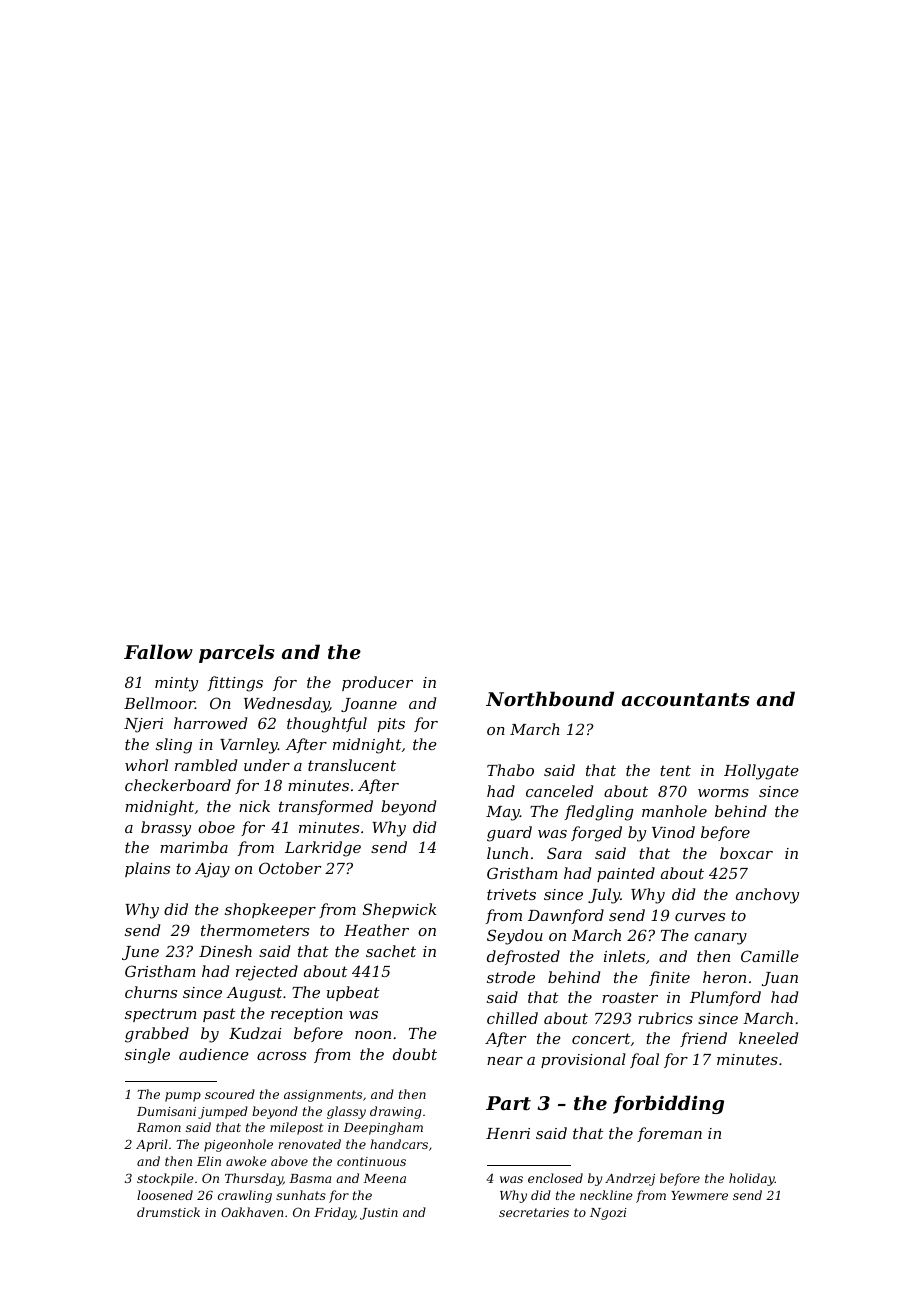 This screenshot has width=924, height=1314. What do you see at coordinates (770, 956) in the screenshot?
I see `Camille` at bounding box center [770, 956].
